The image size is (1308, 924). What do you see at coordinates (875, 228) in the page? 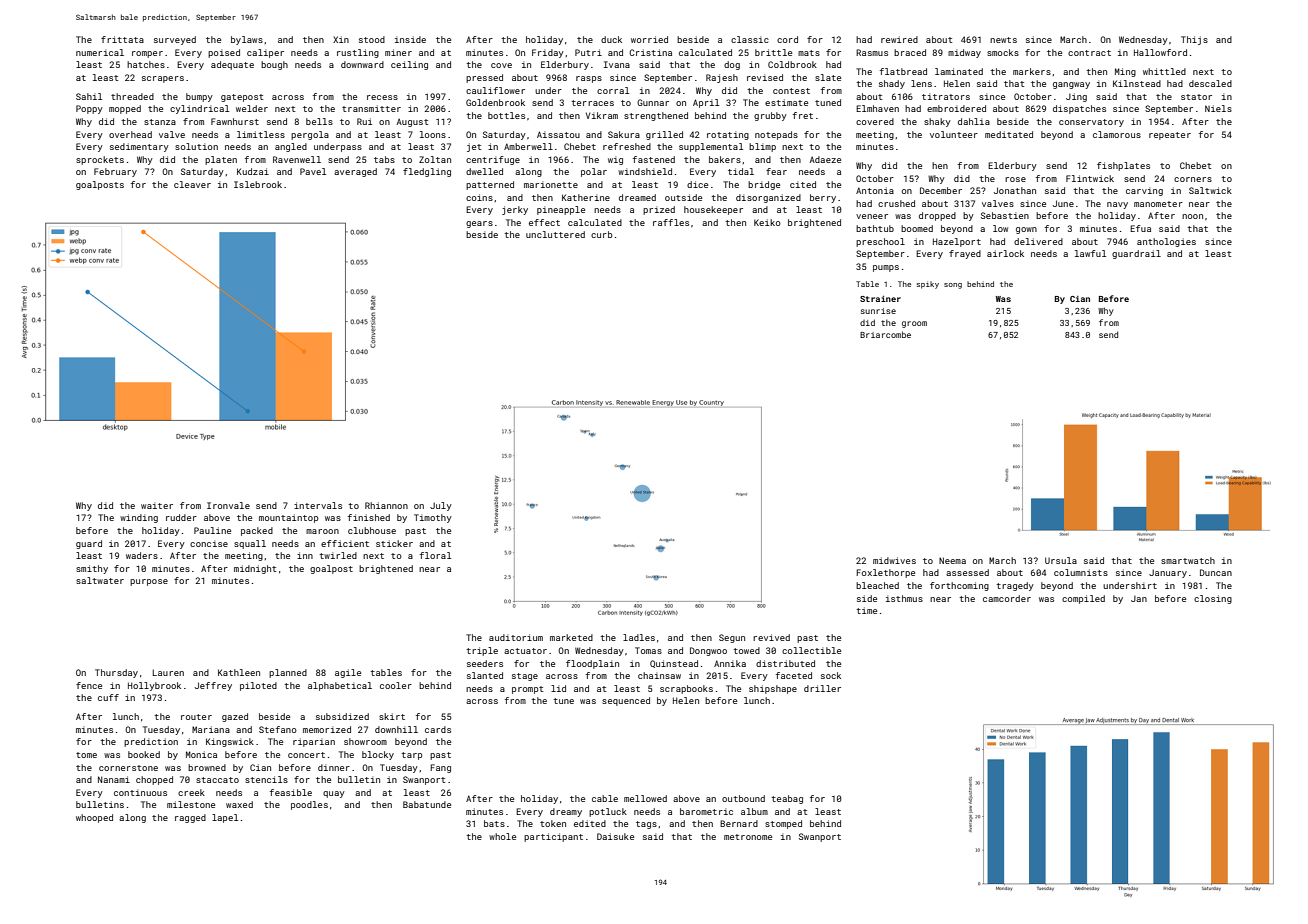
I see `bathtub` at bounding box center [875, 228].
